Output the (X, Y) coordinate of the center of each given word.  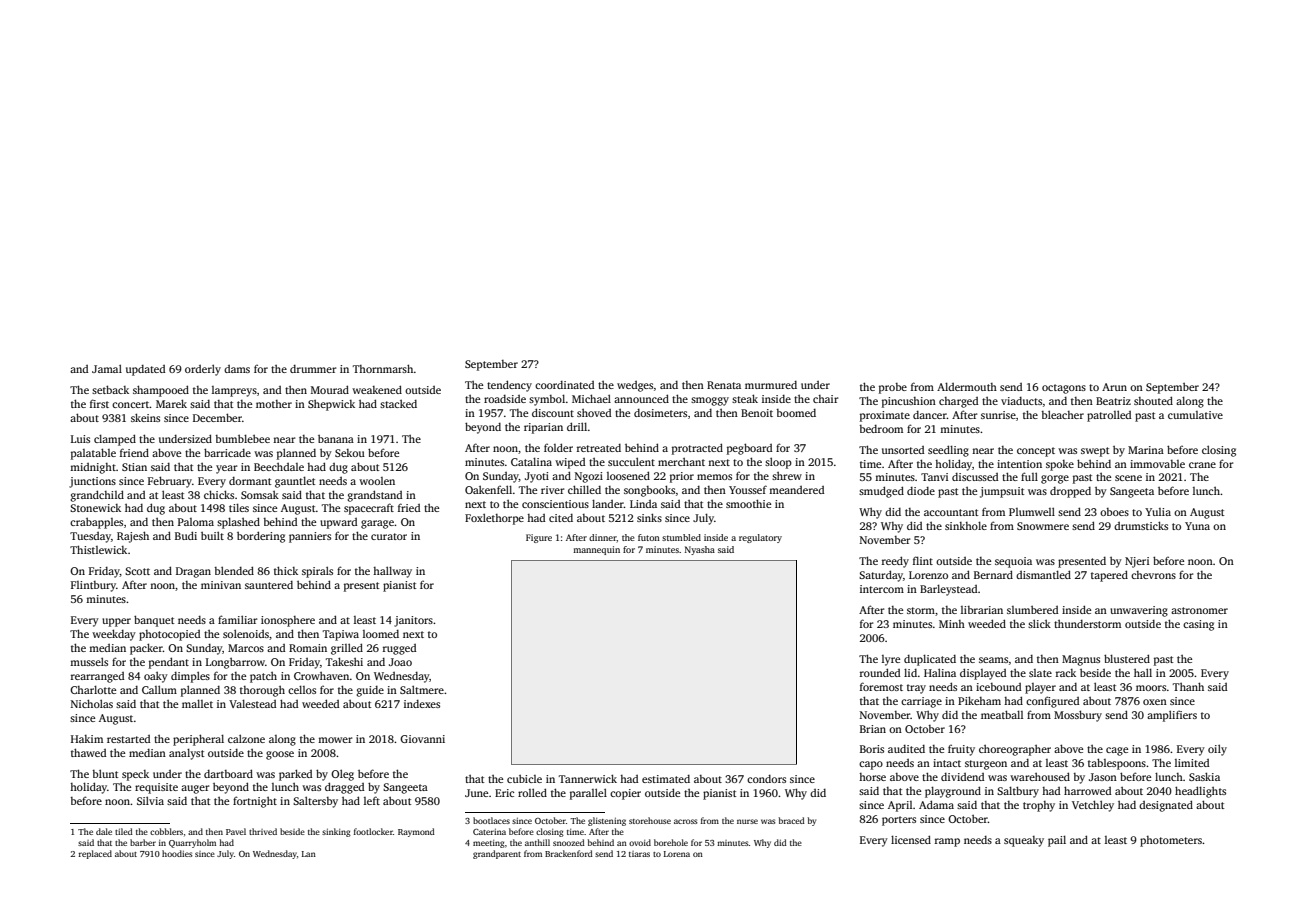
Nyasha (700, 550)
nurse (747, 821)
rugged (399, 649)
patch (263, 677)
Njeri (1137, 562)
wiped (570, 463)
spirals (317, 572)
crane (1202, 465)
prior (682, 477)
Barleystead (949, 590)
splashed (238, 523)
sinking (336, 832)
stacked (398, 404)
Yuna (1197, 526)
